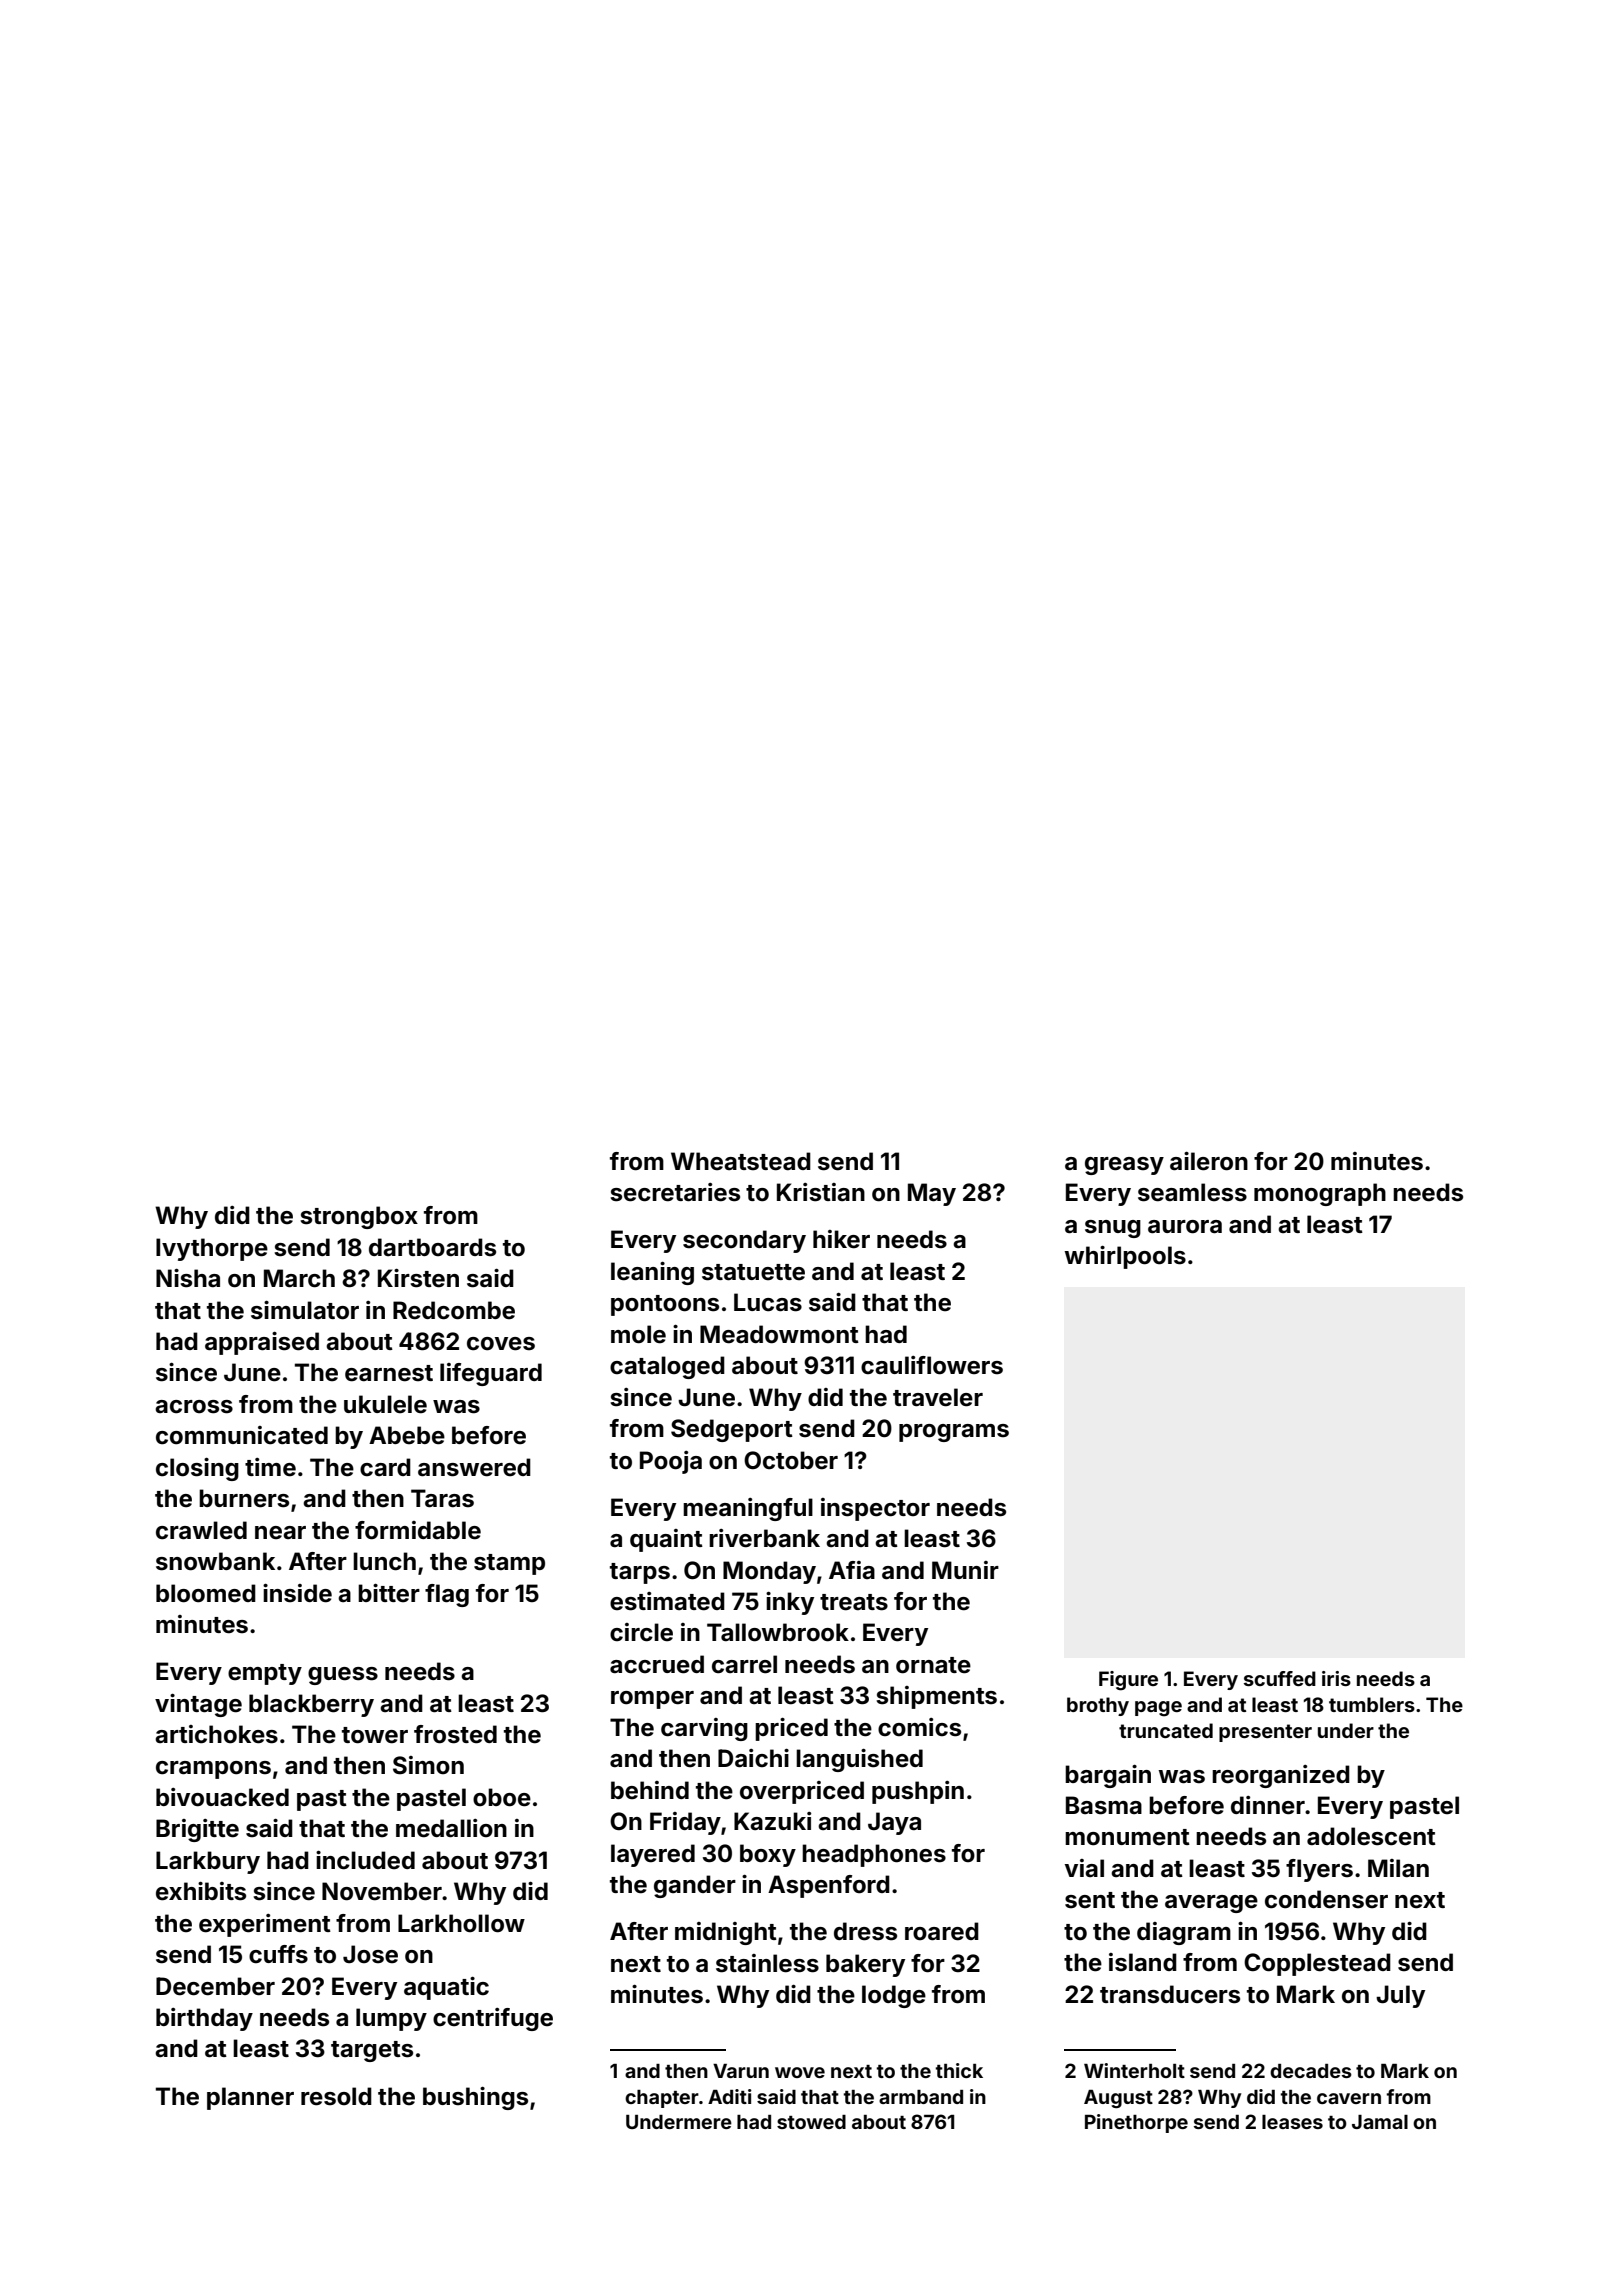 Image resolution: width=1620 pixels, height=2292 pixels. What do you see at coordinates (1184, 1933) in the image?
I see `diagram` at bounding box center [1184, 1933].
